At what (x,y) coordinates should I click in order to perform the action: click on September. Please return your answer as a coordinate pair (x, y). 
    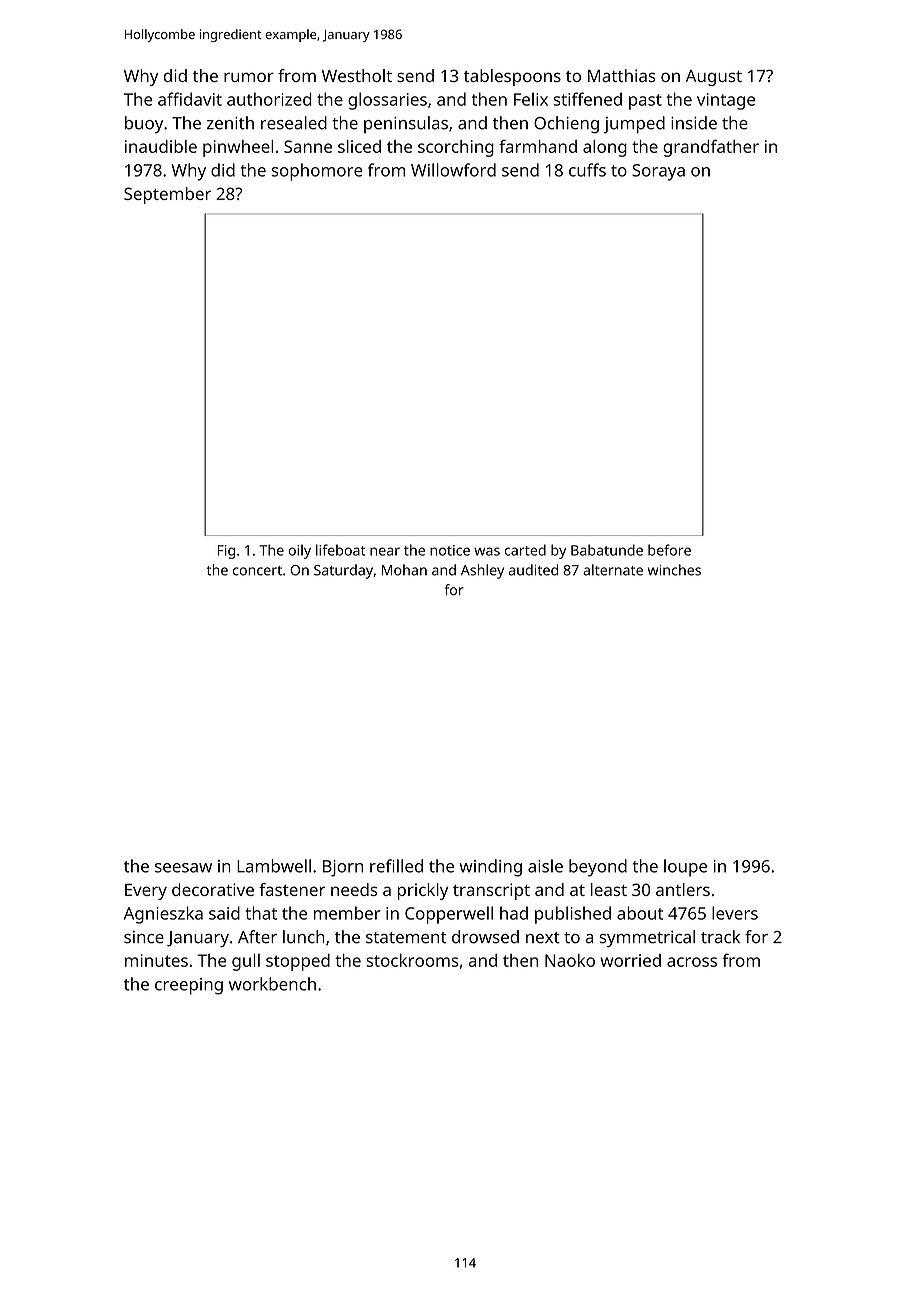
    Looking at the image, I should click on (167, 195).
